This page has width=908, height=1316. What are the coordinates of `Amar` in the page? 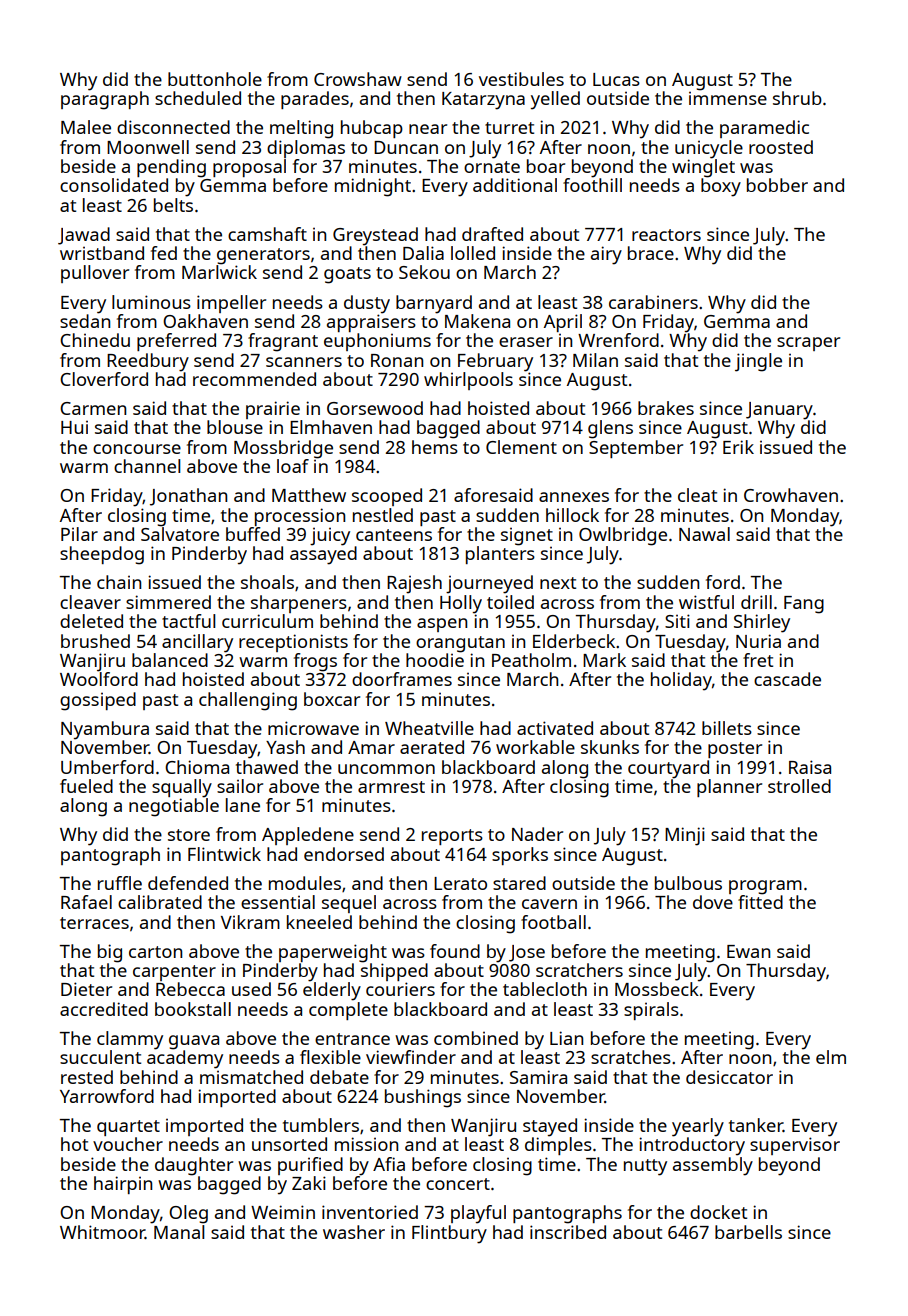 It's located at (371, 747).
